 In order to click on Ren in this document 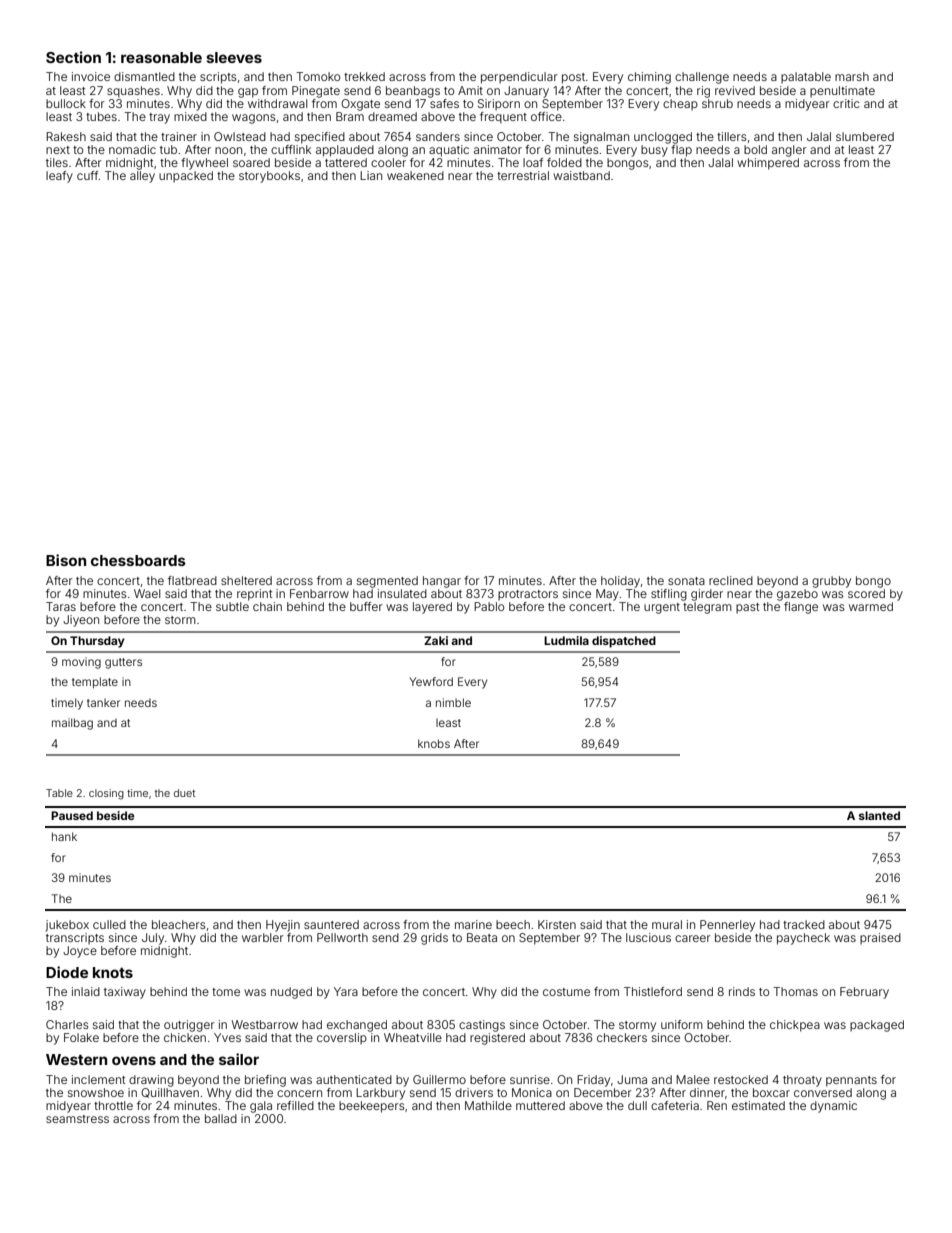, I will do `click(717, 1105)`.
